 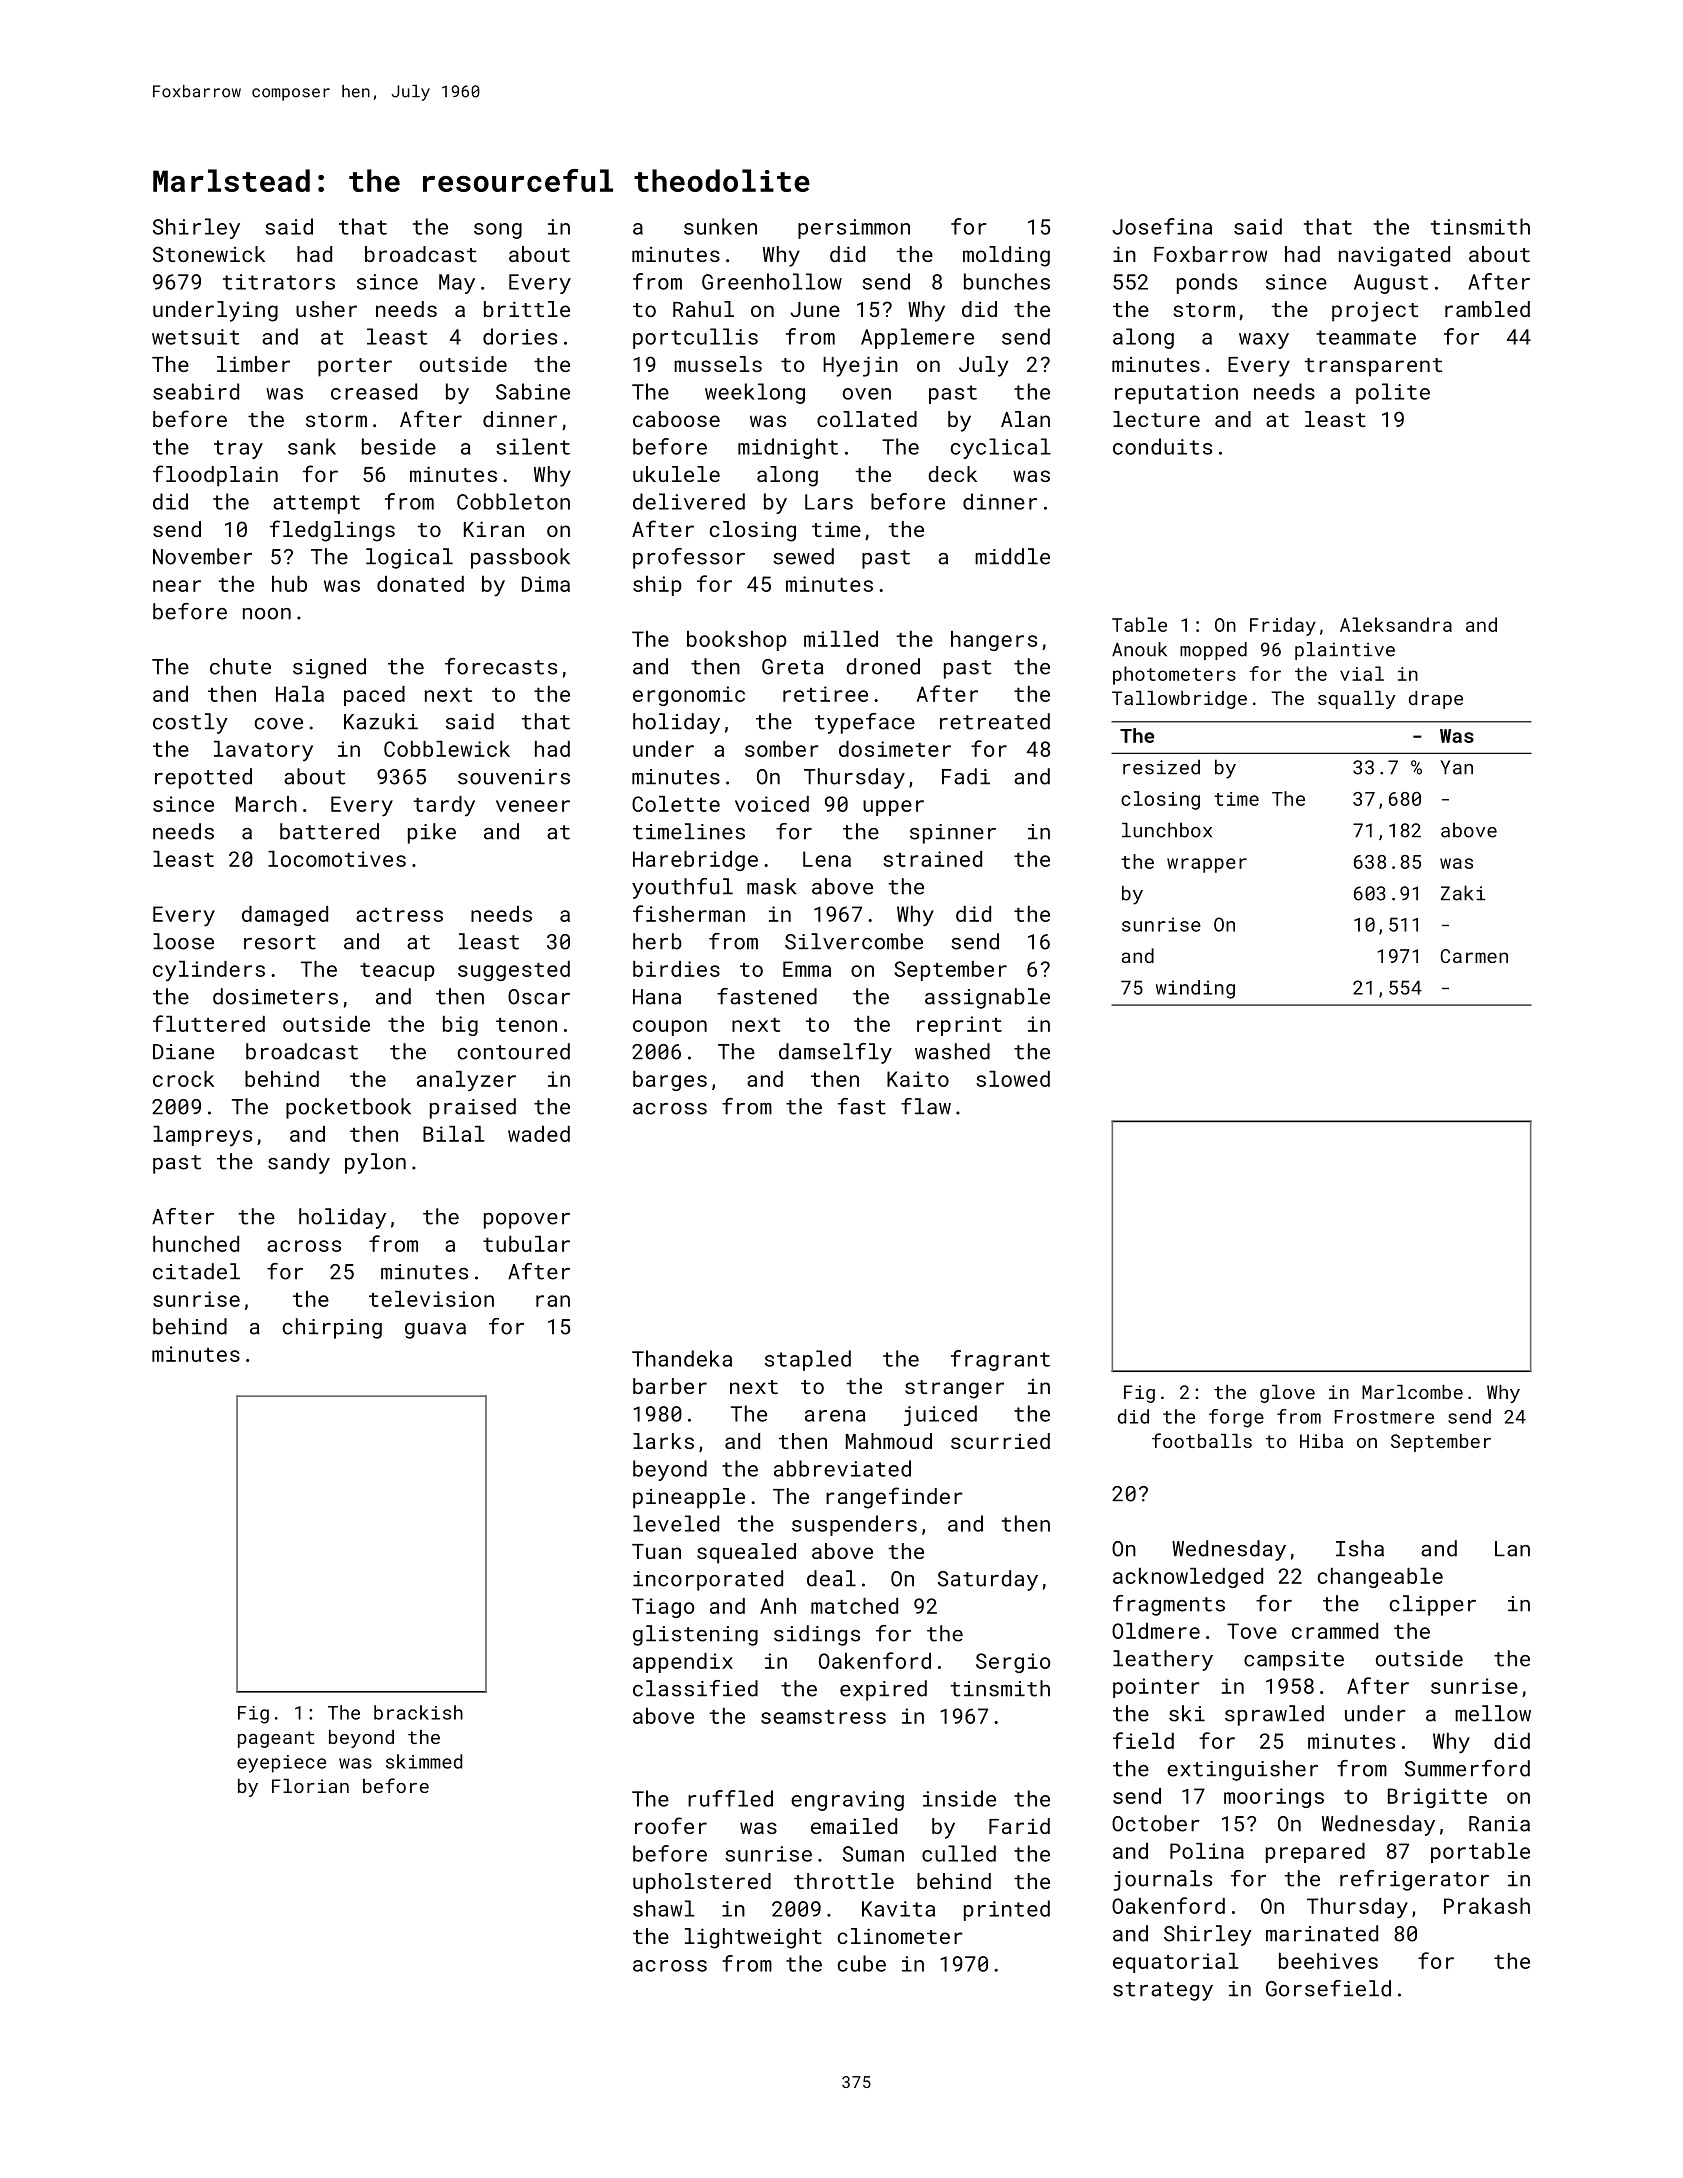 I want to click on waxy, so click(x=1264, y=341).
